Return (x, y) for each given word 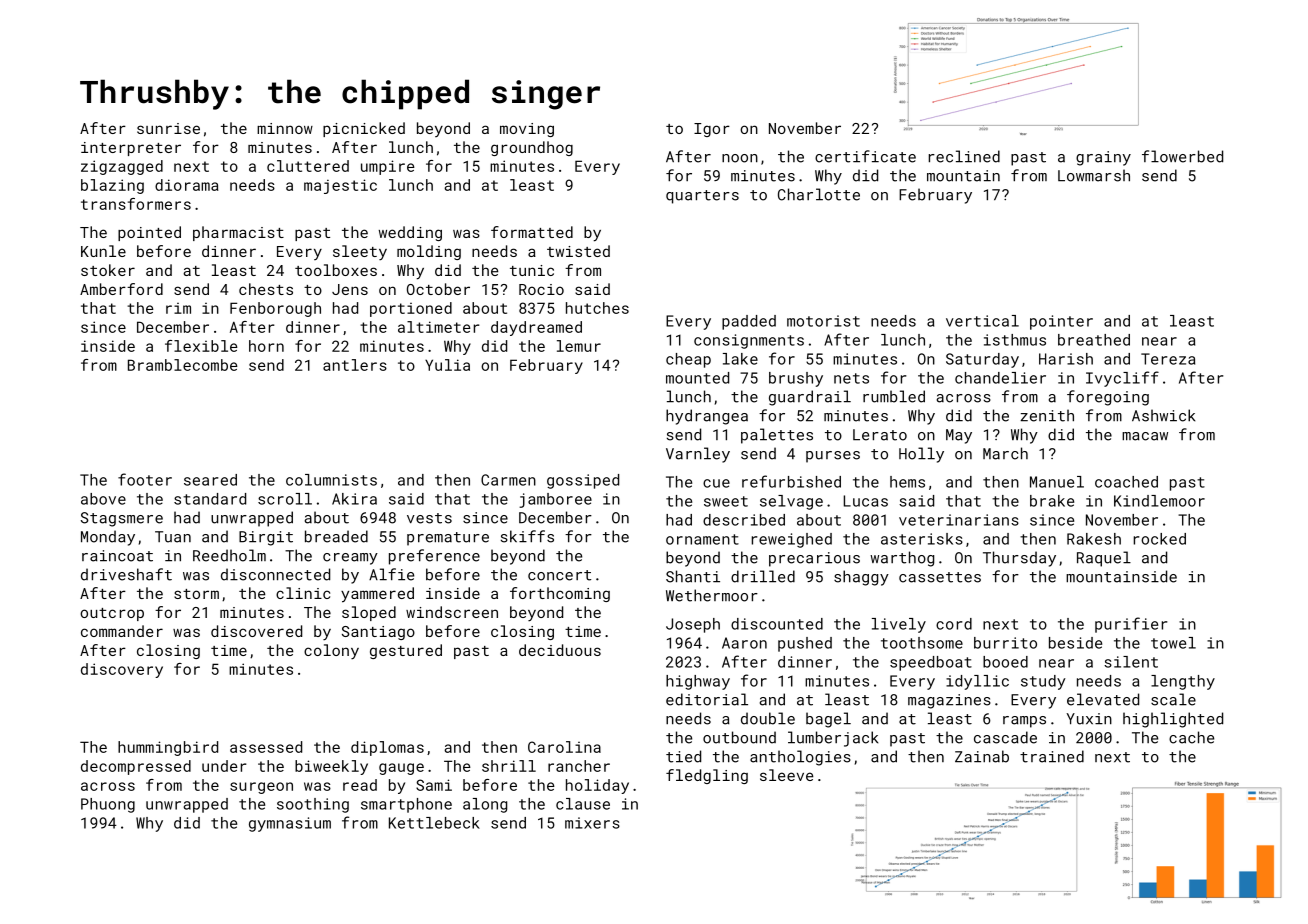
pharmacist (238, 233)
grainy (1103, 158)
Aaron (744, 643)
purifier (1131, 625)
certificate (865, 156)
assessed (266, 747)
